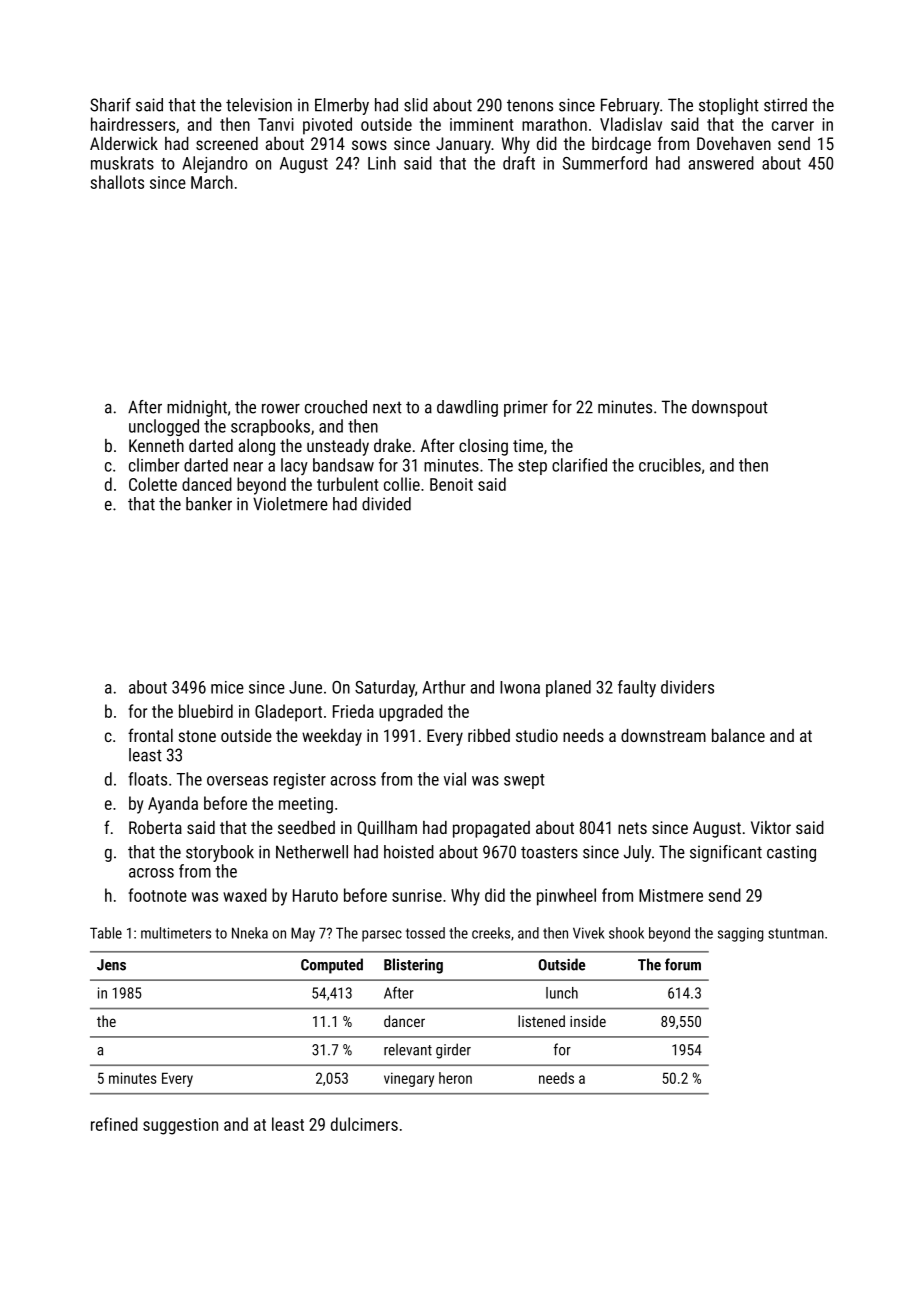 The width and height of the page is (924, 1311). Describe the element at coordinates (530, 105) in the page. I see `tenons` at that location.
